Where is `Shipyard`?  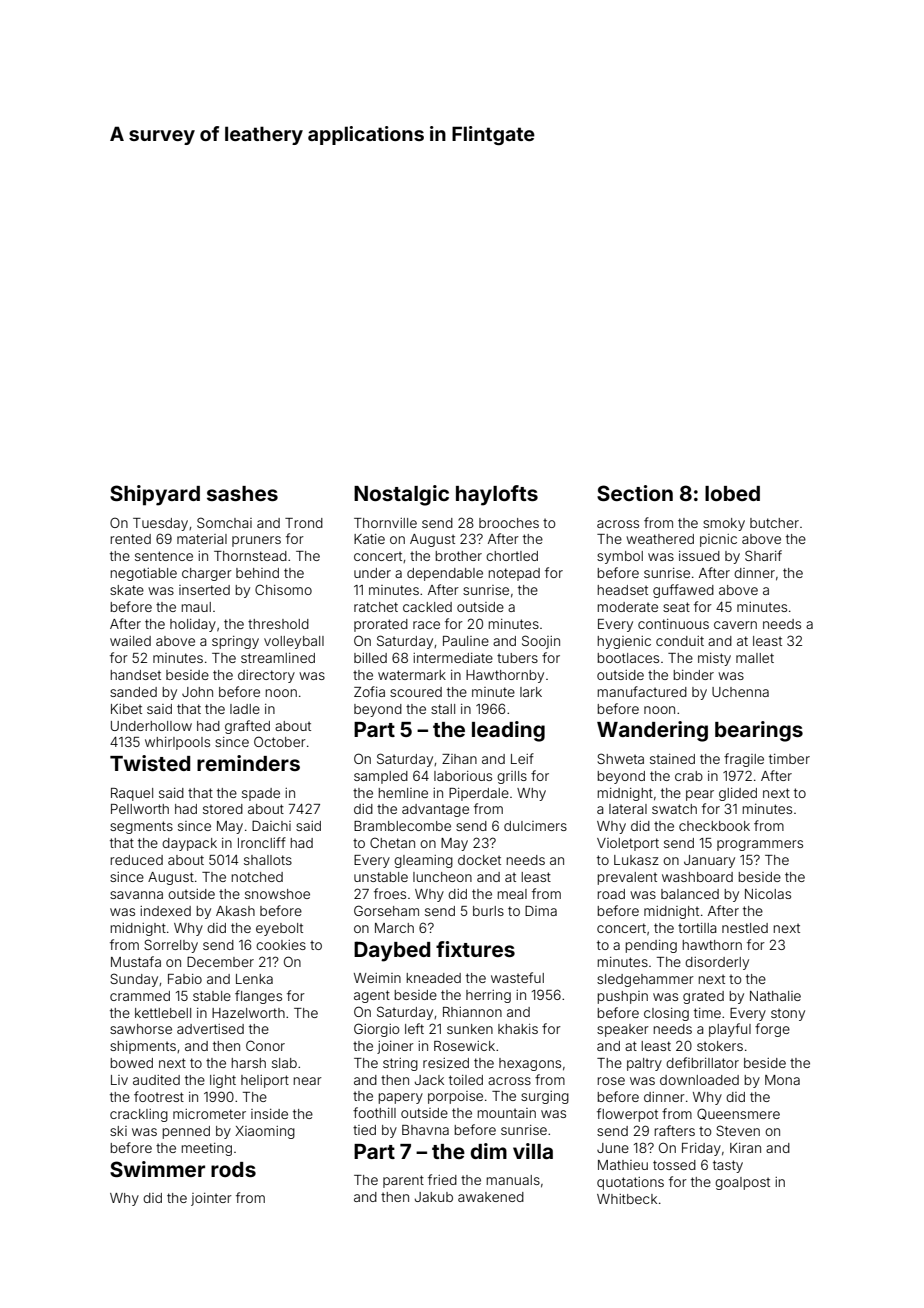
Shipyard is located at coordinates (155, 495).
